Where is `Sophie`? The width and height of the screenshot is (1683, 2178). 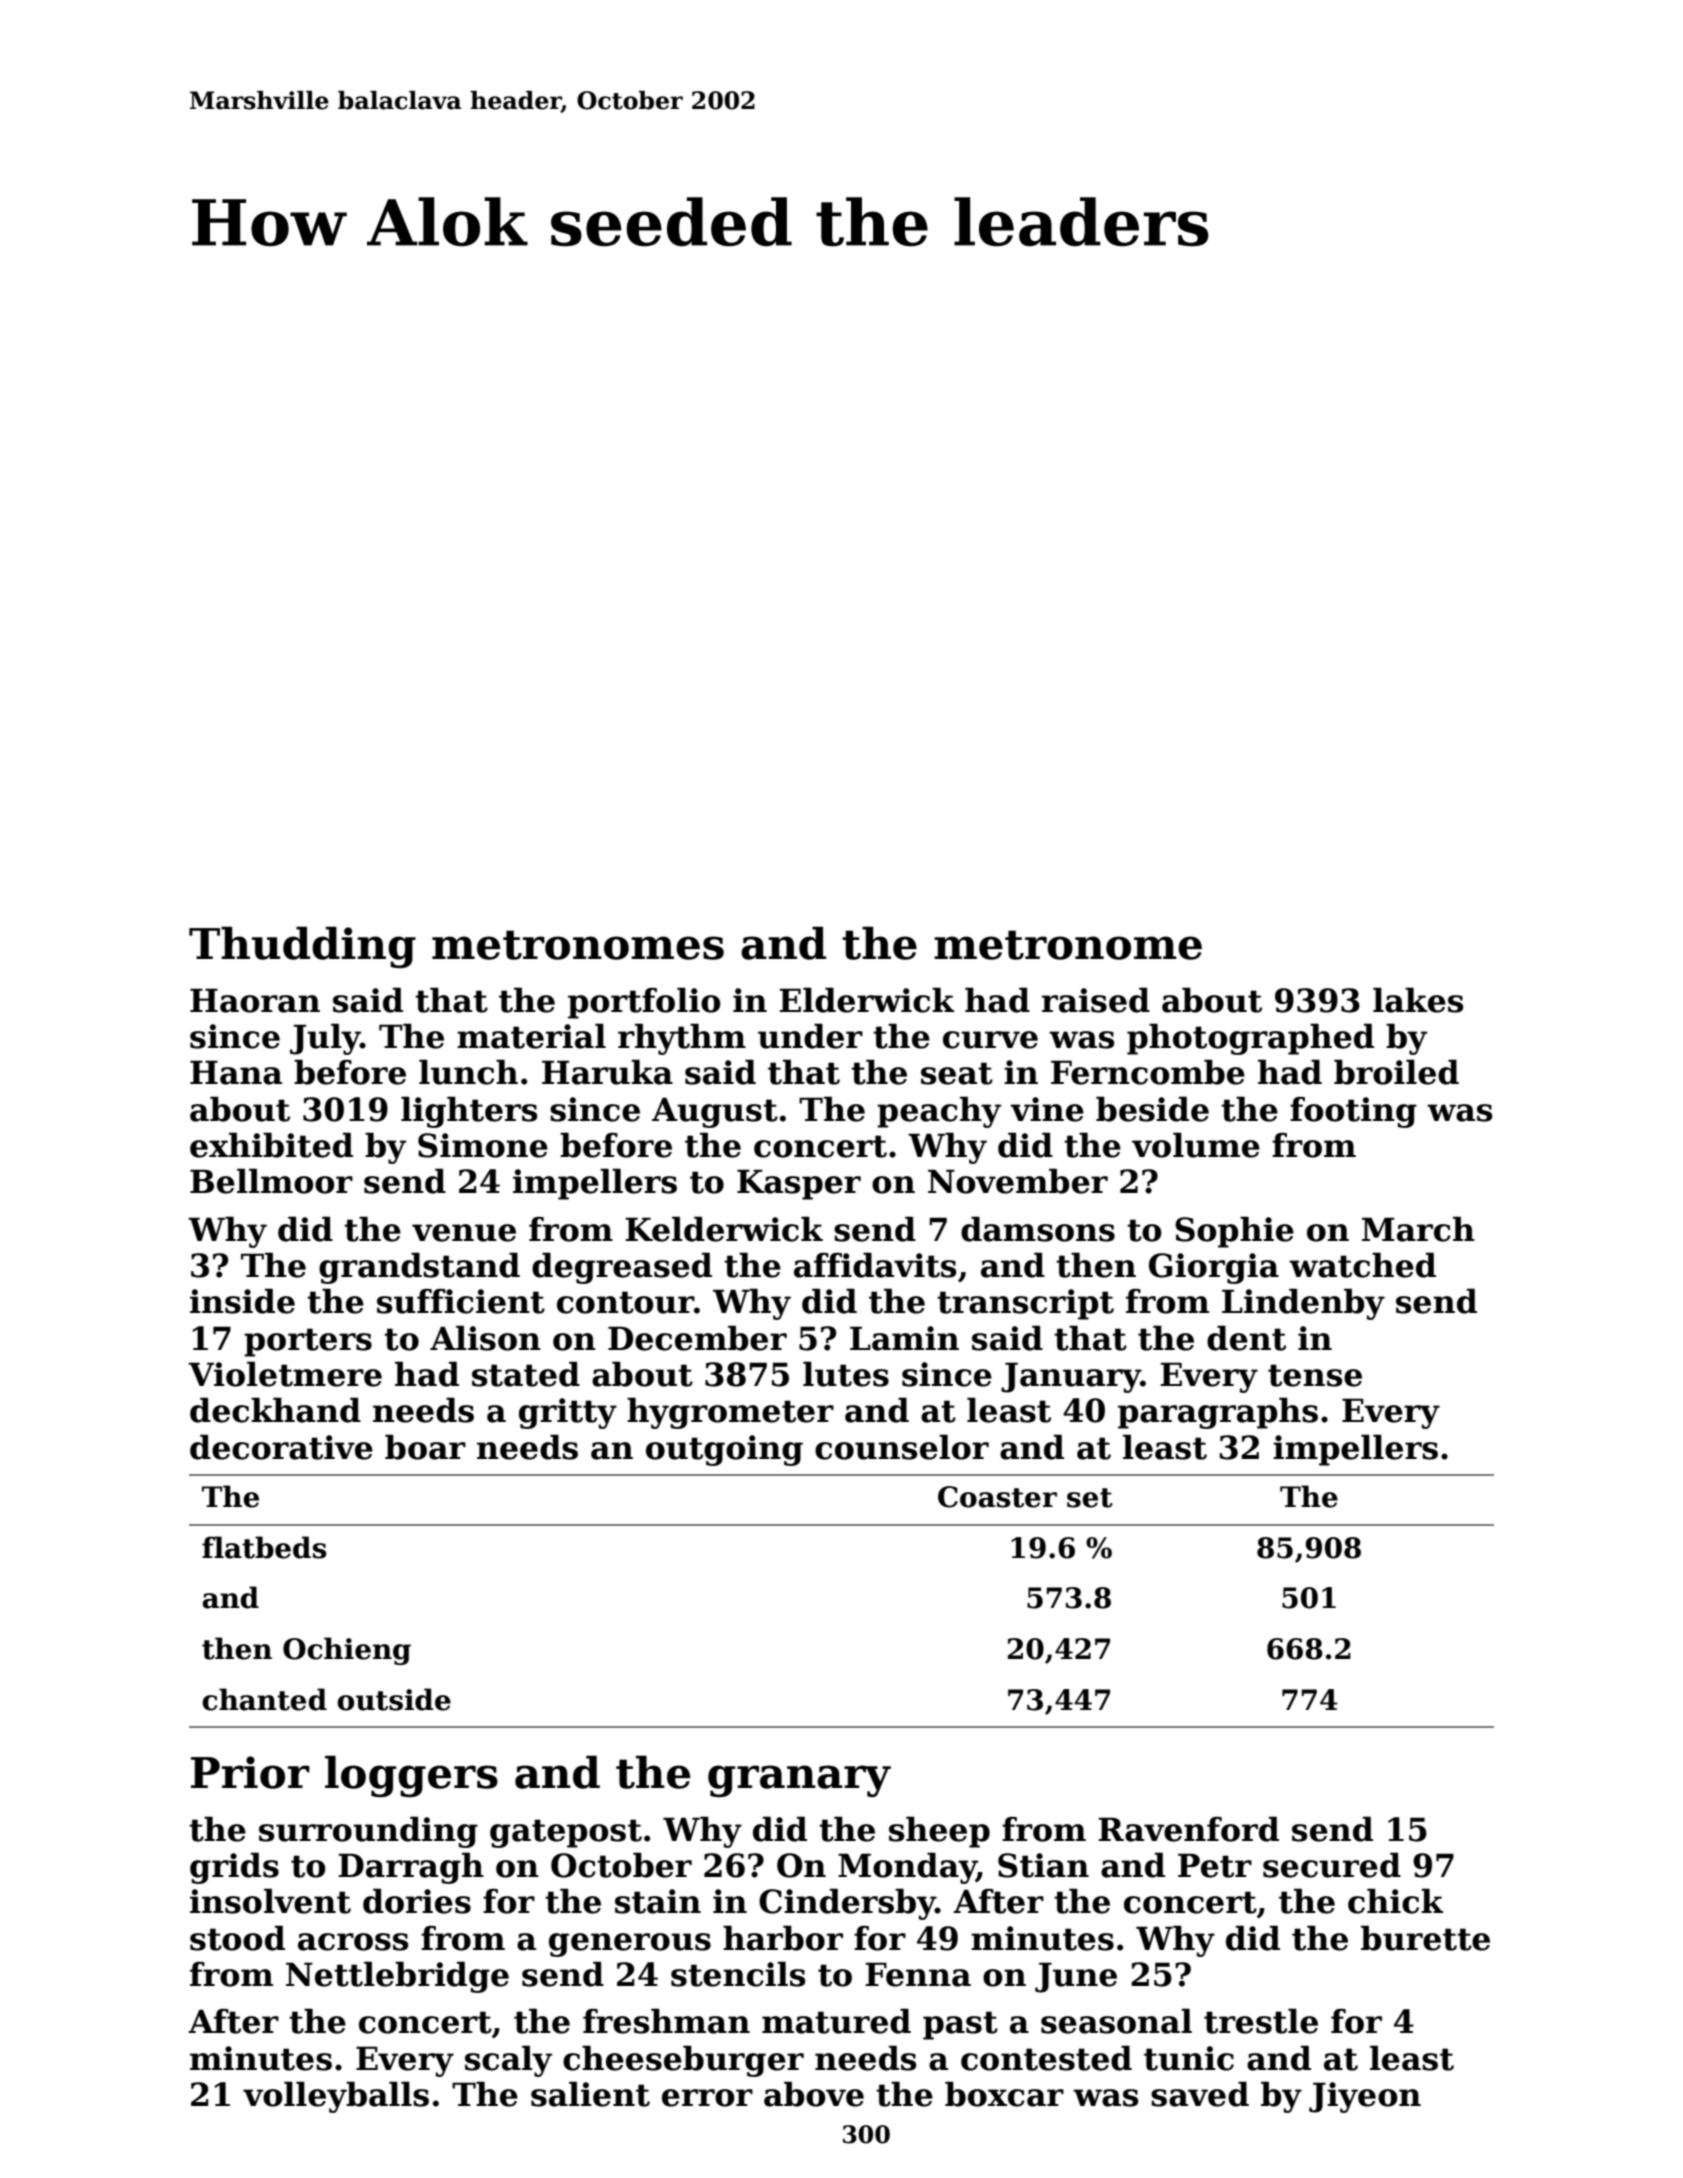
Sophie is located at coordinates (1234, 1232).
